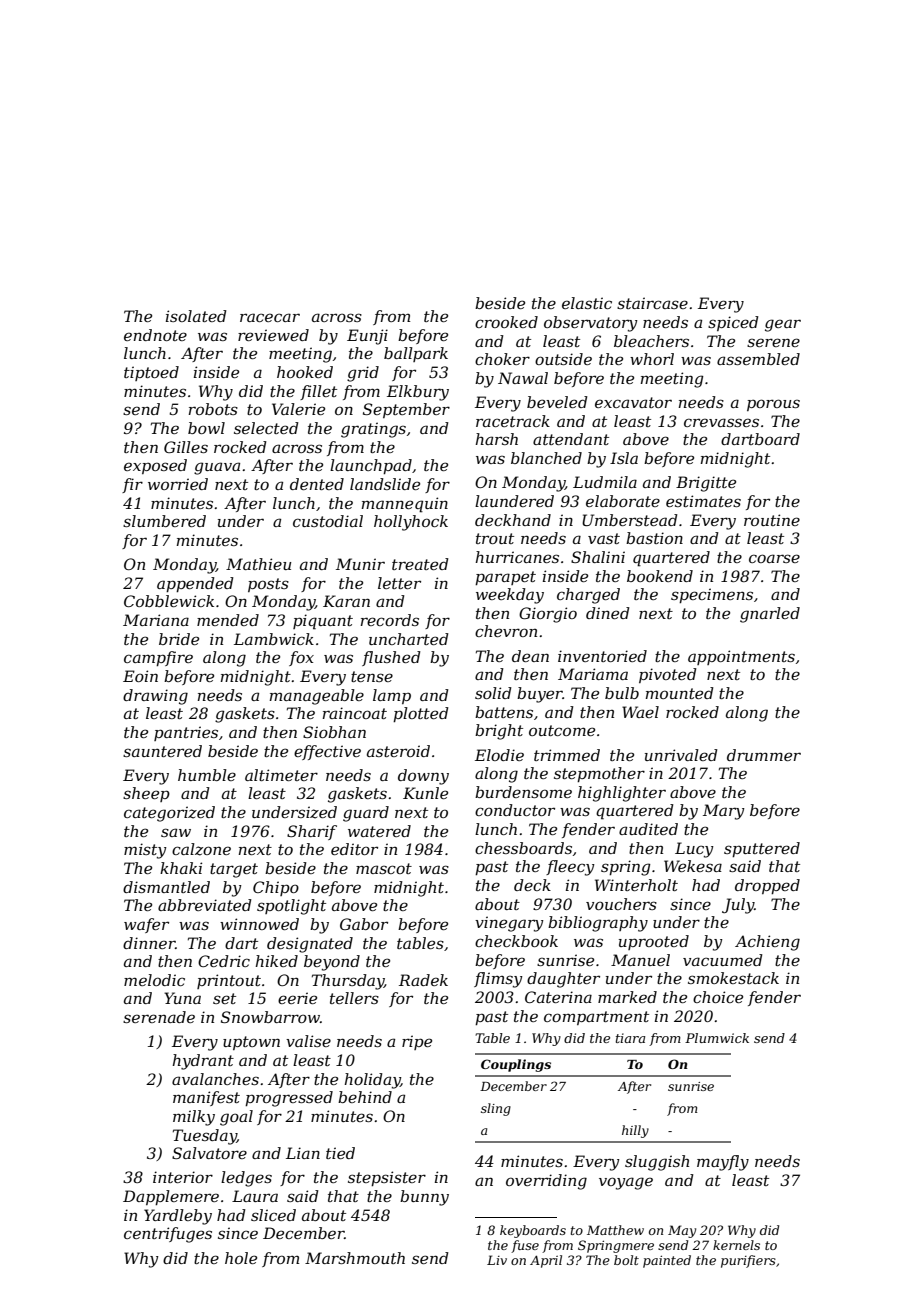 This screenshot has width=924, height=1308. I want to click on avalanches, so click(215, 1079).
